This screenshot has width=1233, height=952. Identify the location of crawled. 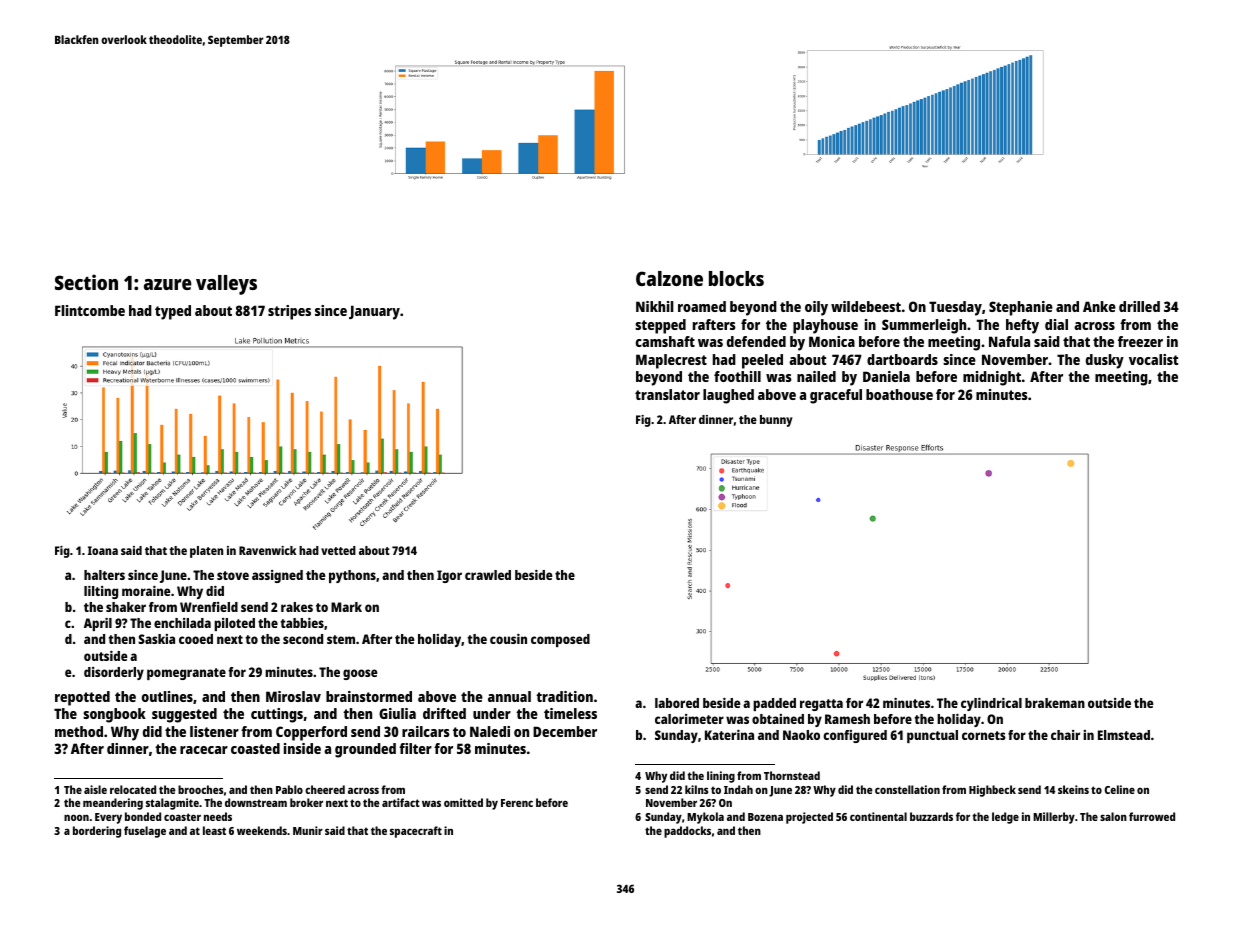
(488, 575).
